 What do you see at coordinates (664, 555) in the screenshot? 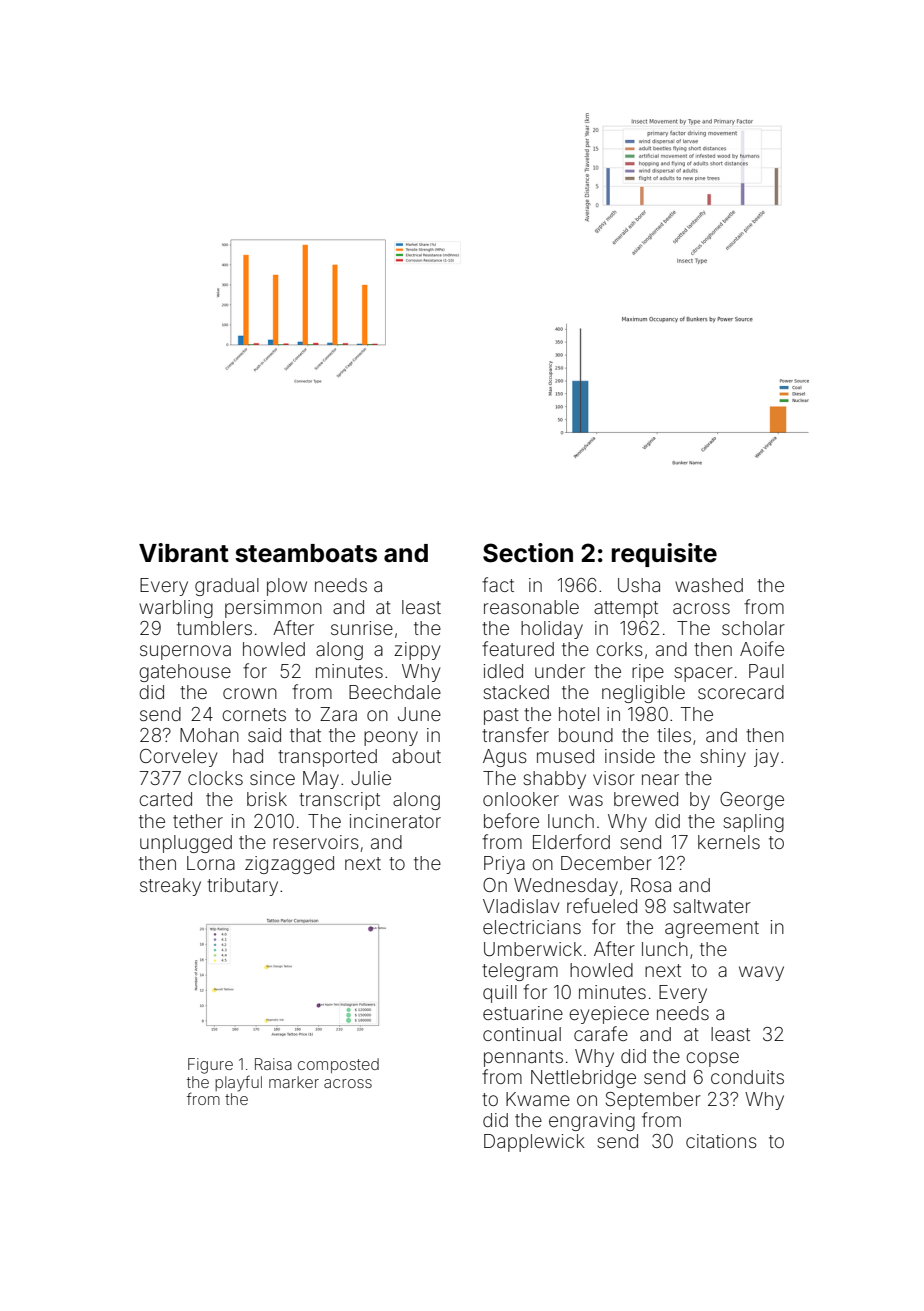
I see `requisite` at bounding box center [664, 555].
